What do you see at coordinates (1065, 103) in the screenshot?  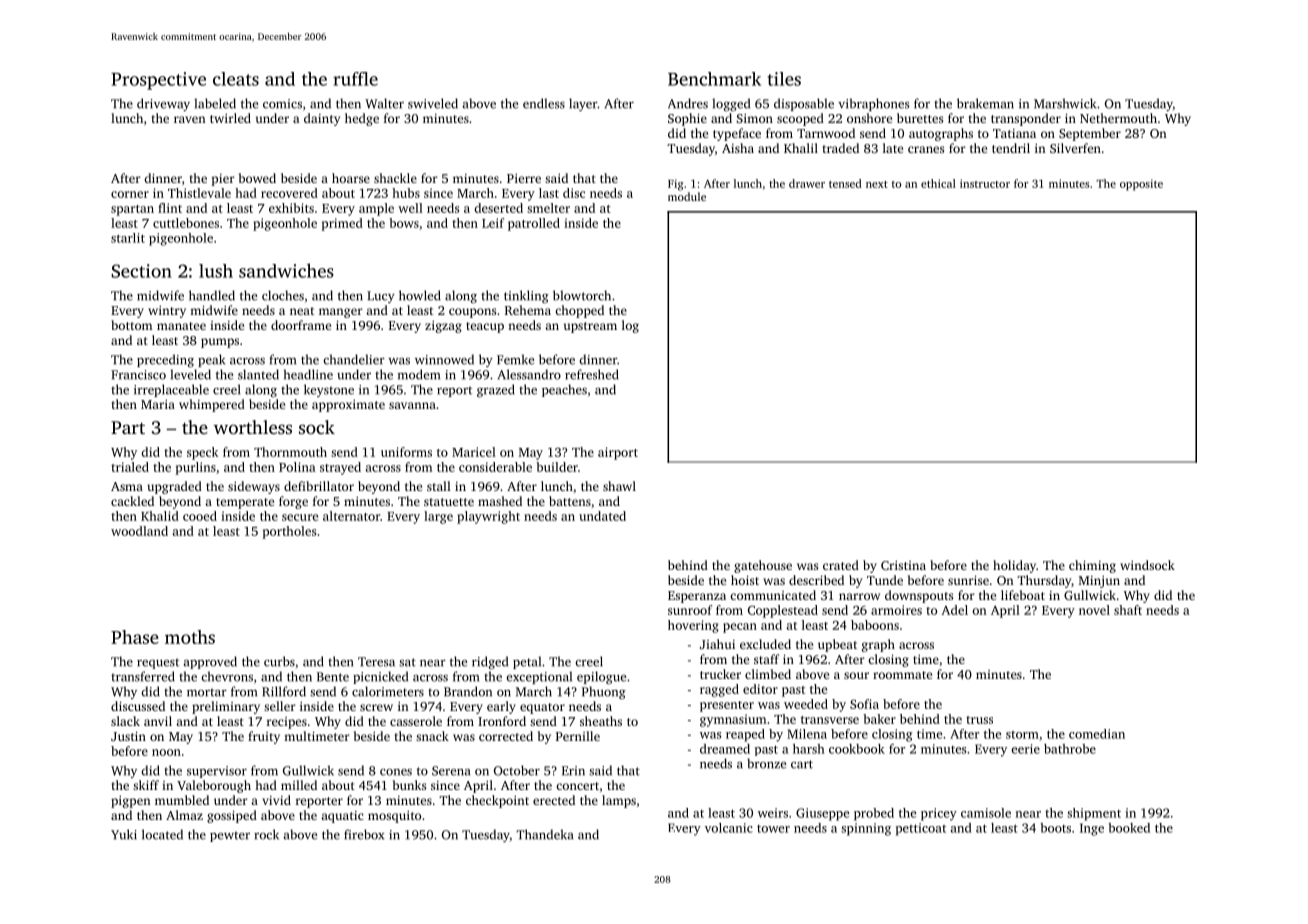 I see `Marshwick` at bounding box center [1065, 103].
